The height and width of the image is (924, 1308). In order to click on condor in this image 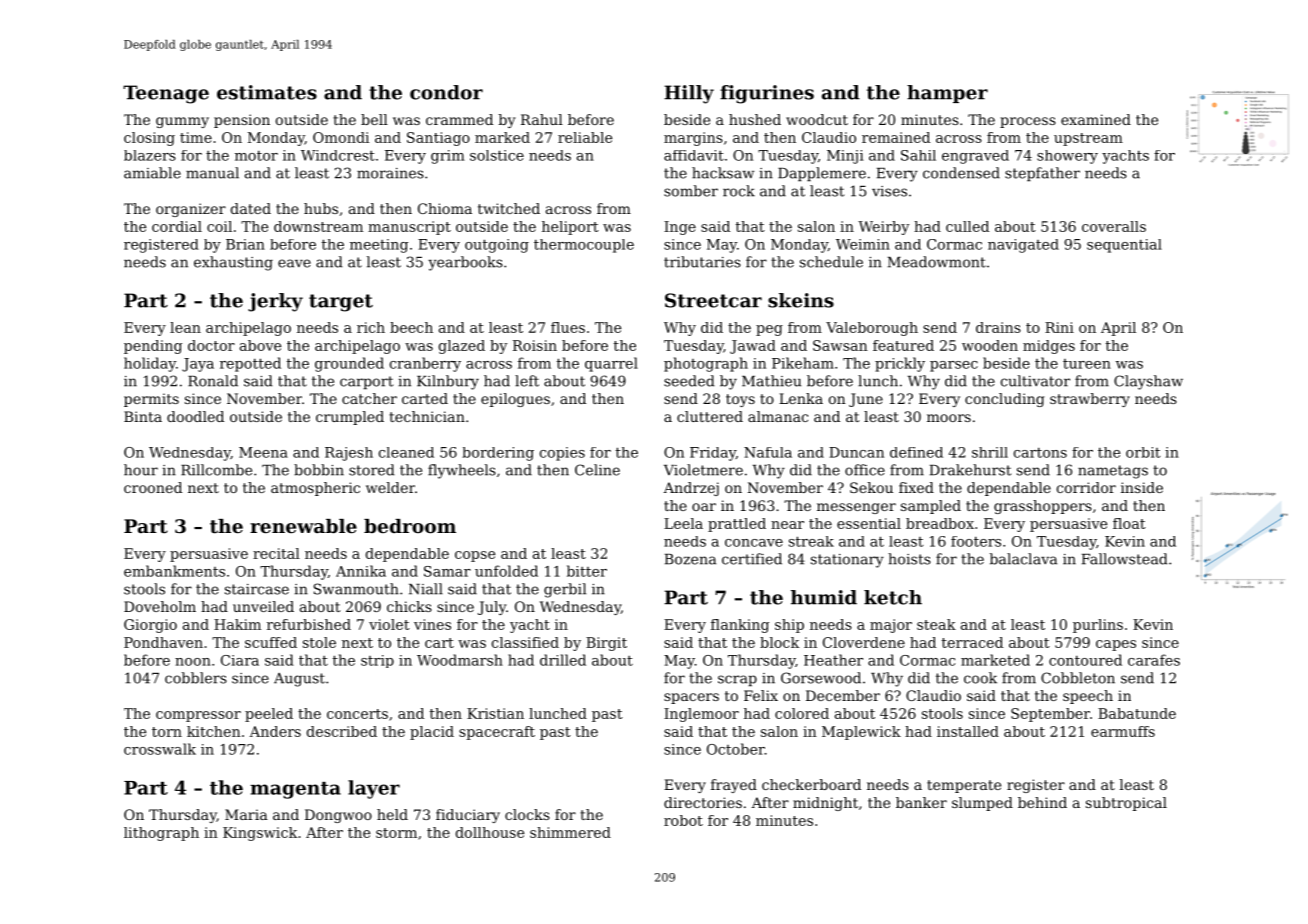, I will do `click(446, 92)`.
